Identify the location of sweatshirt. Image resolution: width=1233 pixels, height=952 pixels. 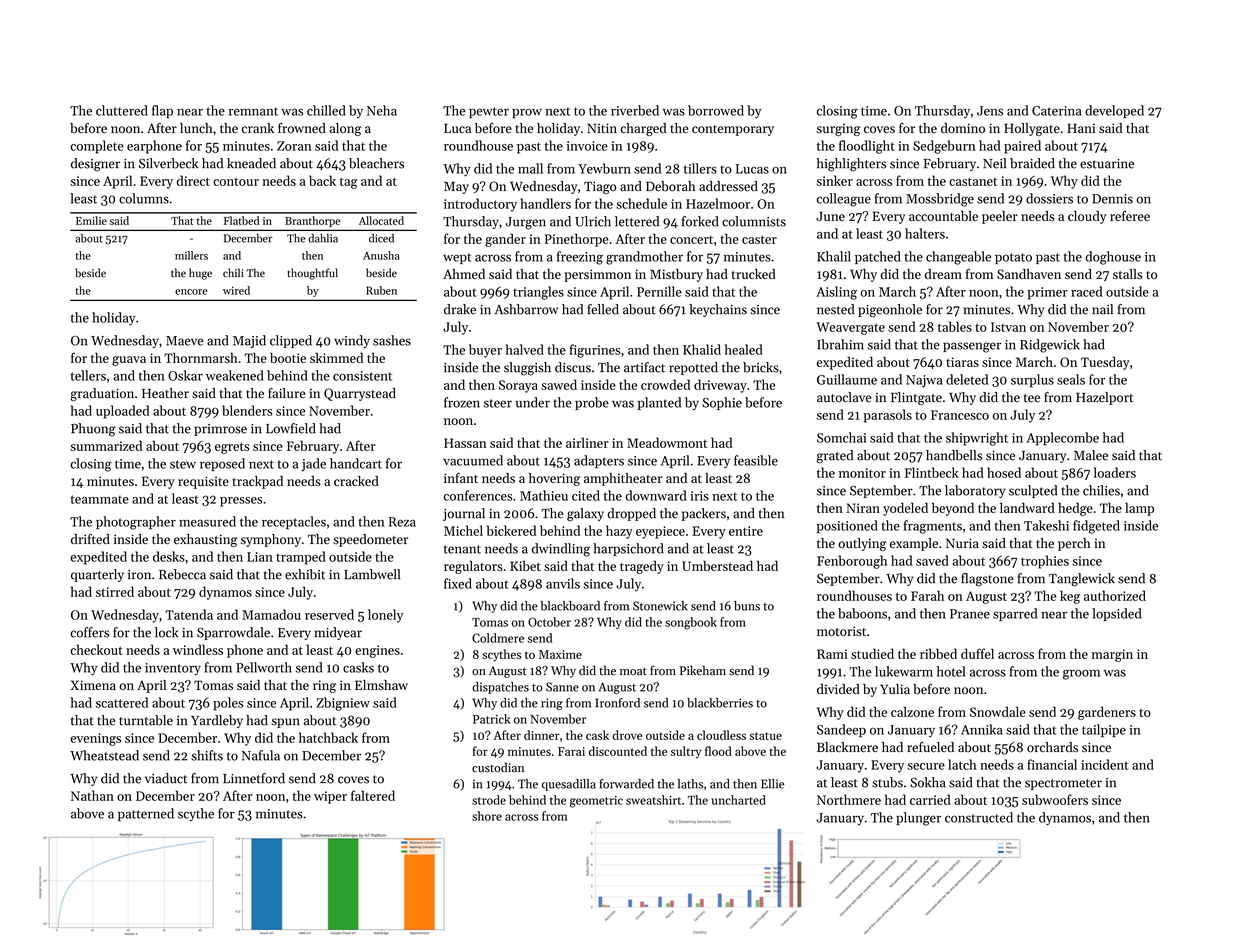
(653, 800).
